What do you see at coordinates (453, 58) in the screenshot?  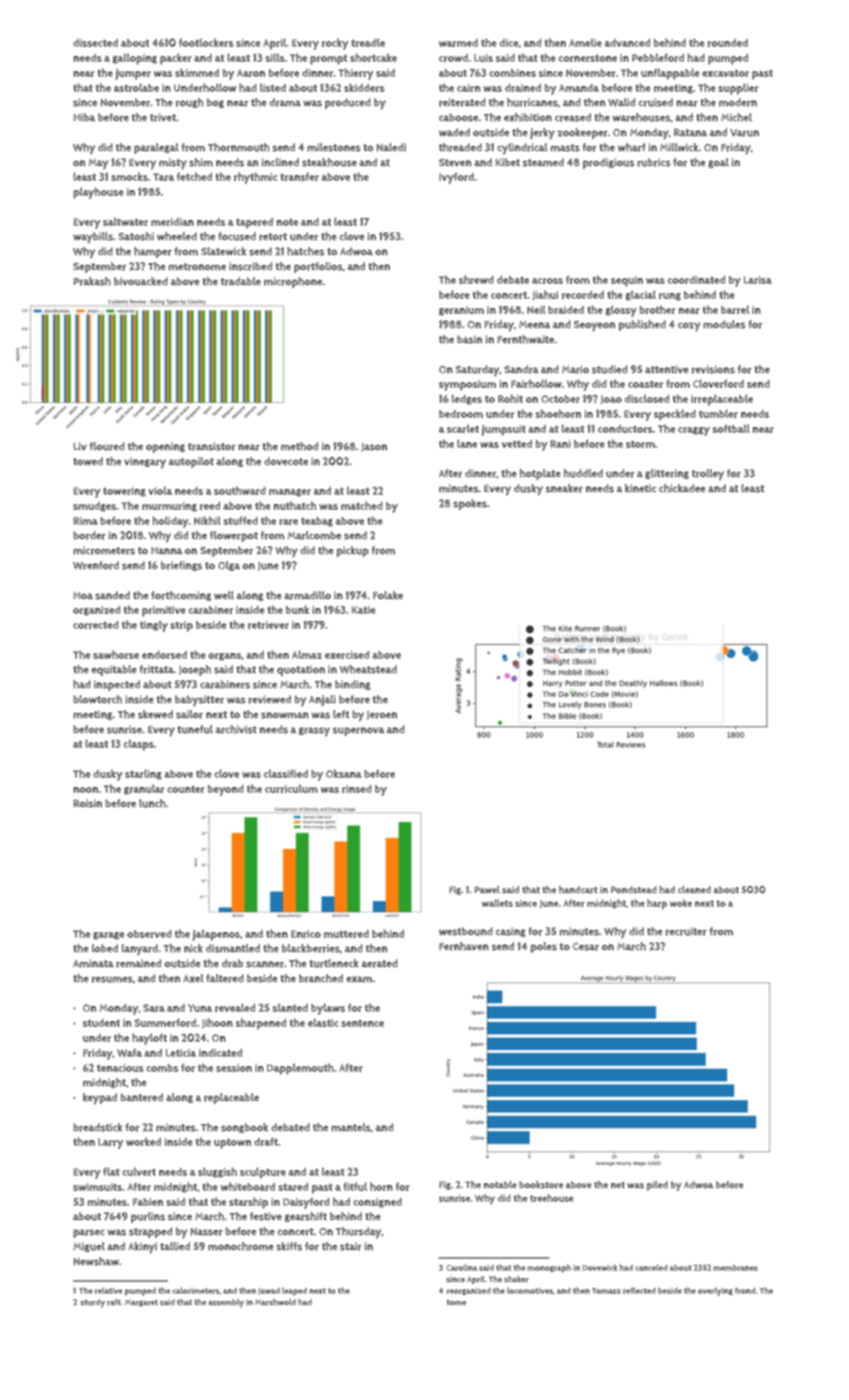 I see `crowd` at bounding box center [453, 58].
